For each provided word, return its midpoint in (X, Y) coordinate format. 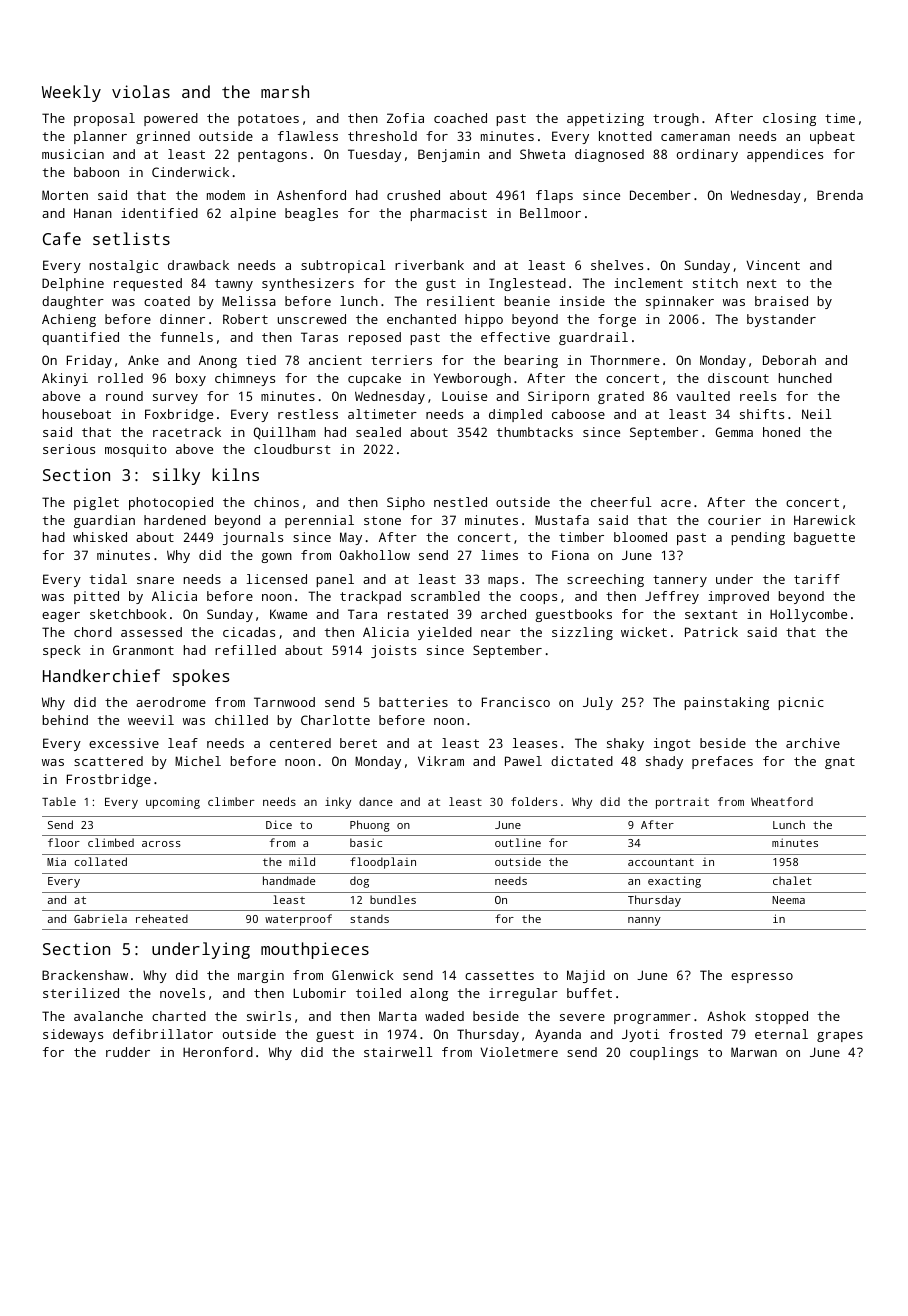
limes (499, 555)
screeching (605, 580)
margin (261, 976)
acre (676, 503)
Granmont (143, 650)
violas (141, 91)
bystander (781, 320)
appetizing (605, 119)
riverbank (429, 265)
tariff (817, 579)
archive (813, 743)
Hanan (93, 213)
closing (789, 119)
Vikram (441, 761)
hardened (175, 520)
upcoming (173, 803)
